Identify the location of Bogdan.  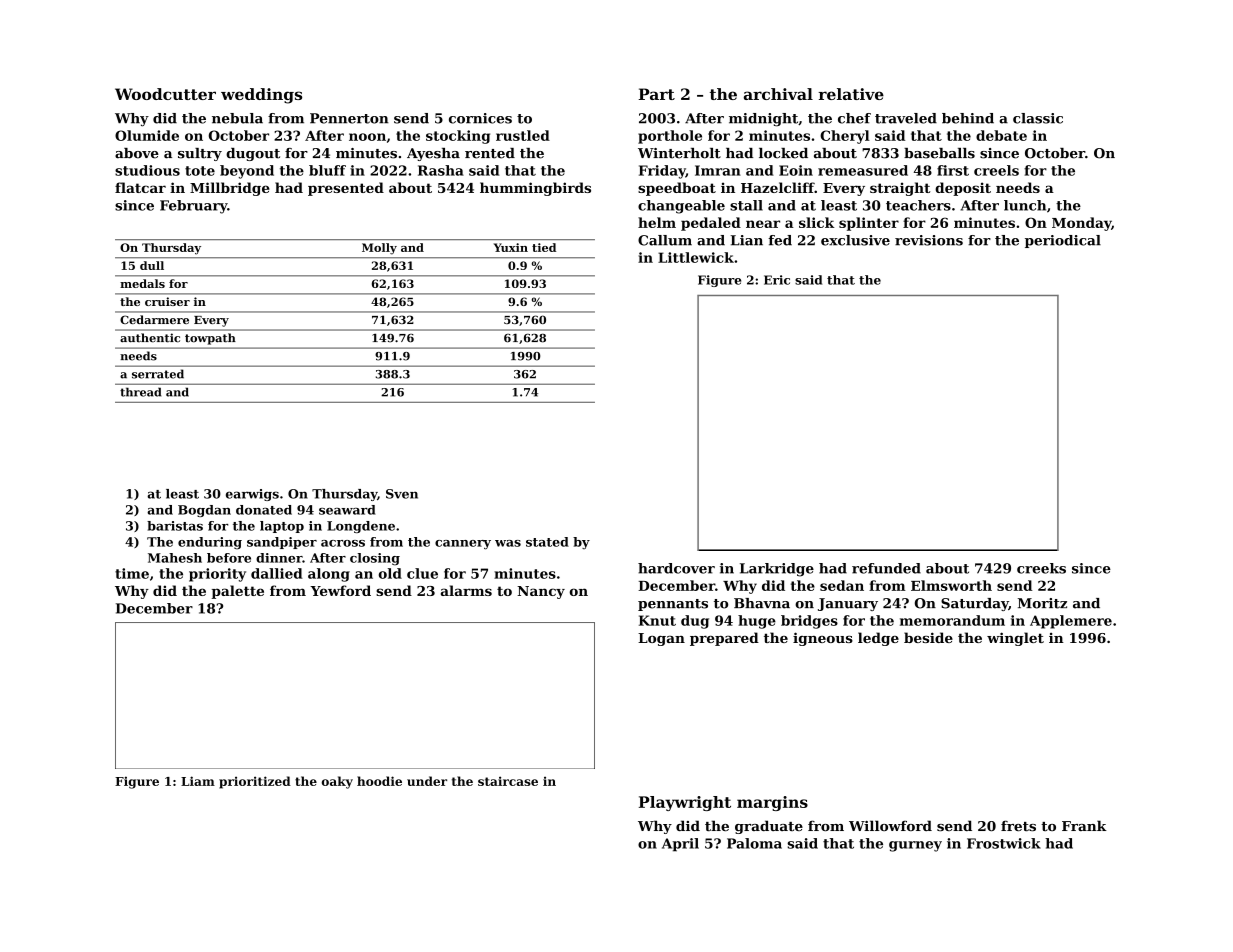
(204, 511).
